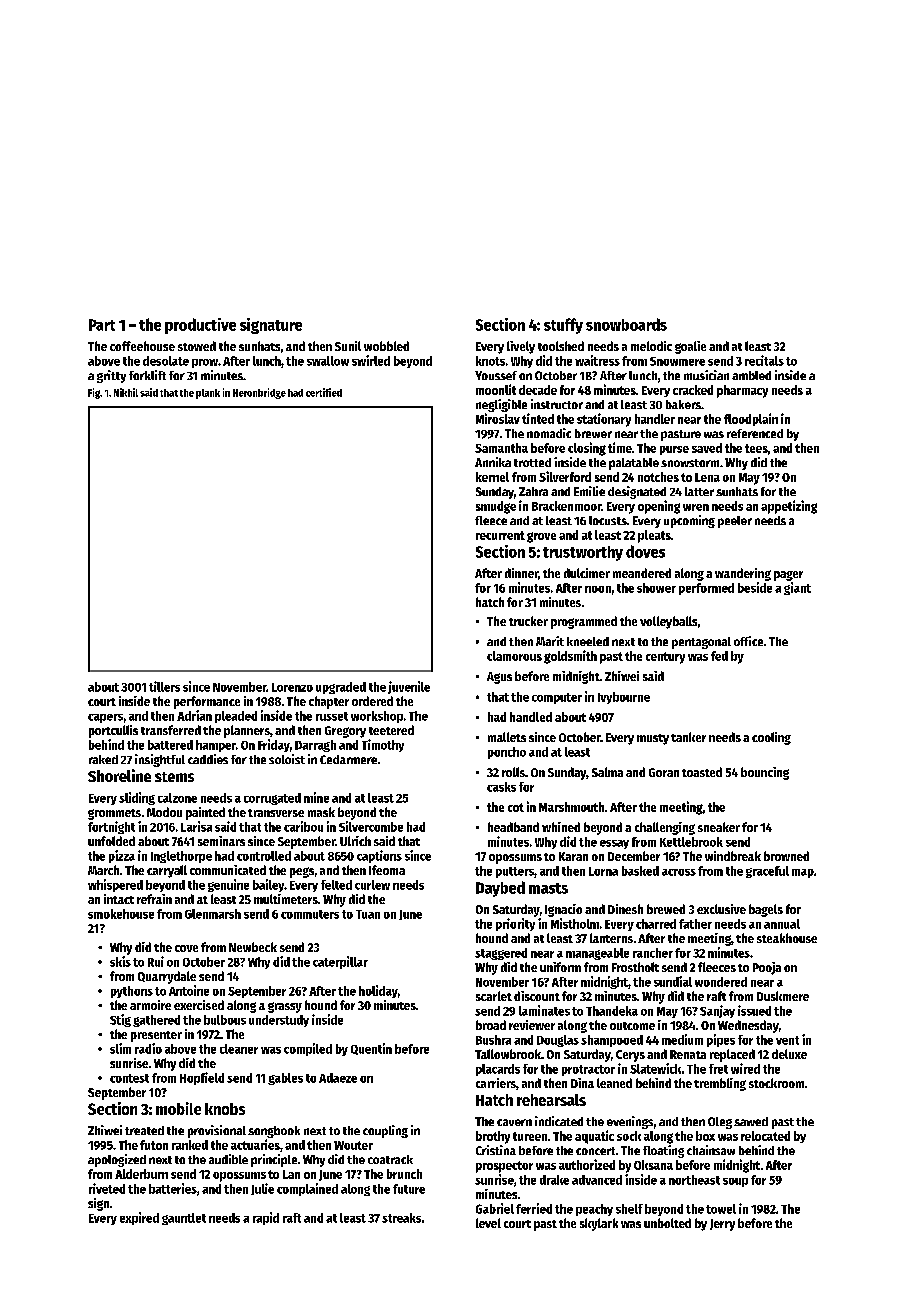 The image size is (908, 1316). Describe the element at coordinates (492, 477) in the page. I see `kernel` at that location.
